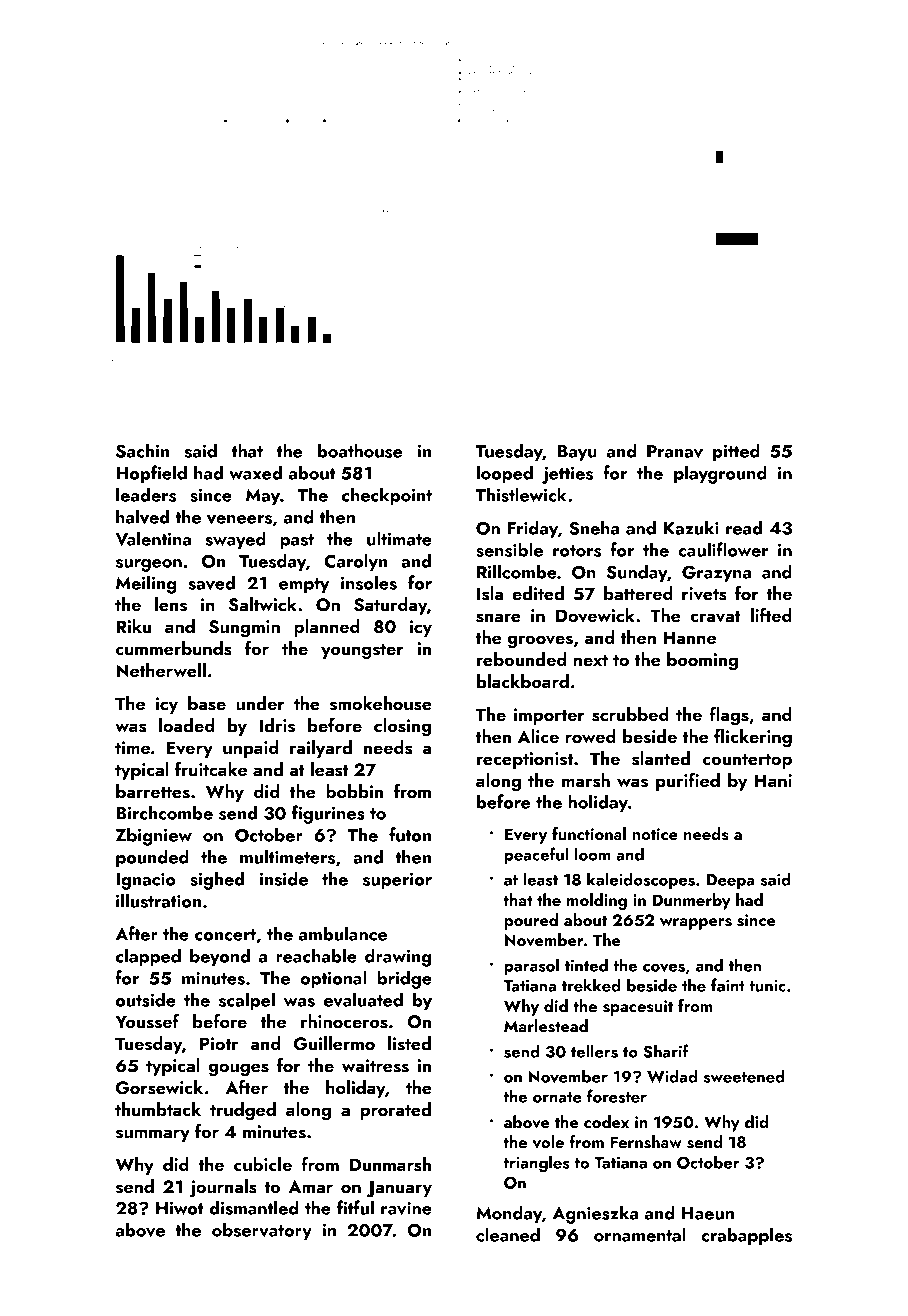  What do you see at coordinates (159, 1087) in the page?
I see `Gorsewick` at bounding box center [159, 1087].
